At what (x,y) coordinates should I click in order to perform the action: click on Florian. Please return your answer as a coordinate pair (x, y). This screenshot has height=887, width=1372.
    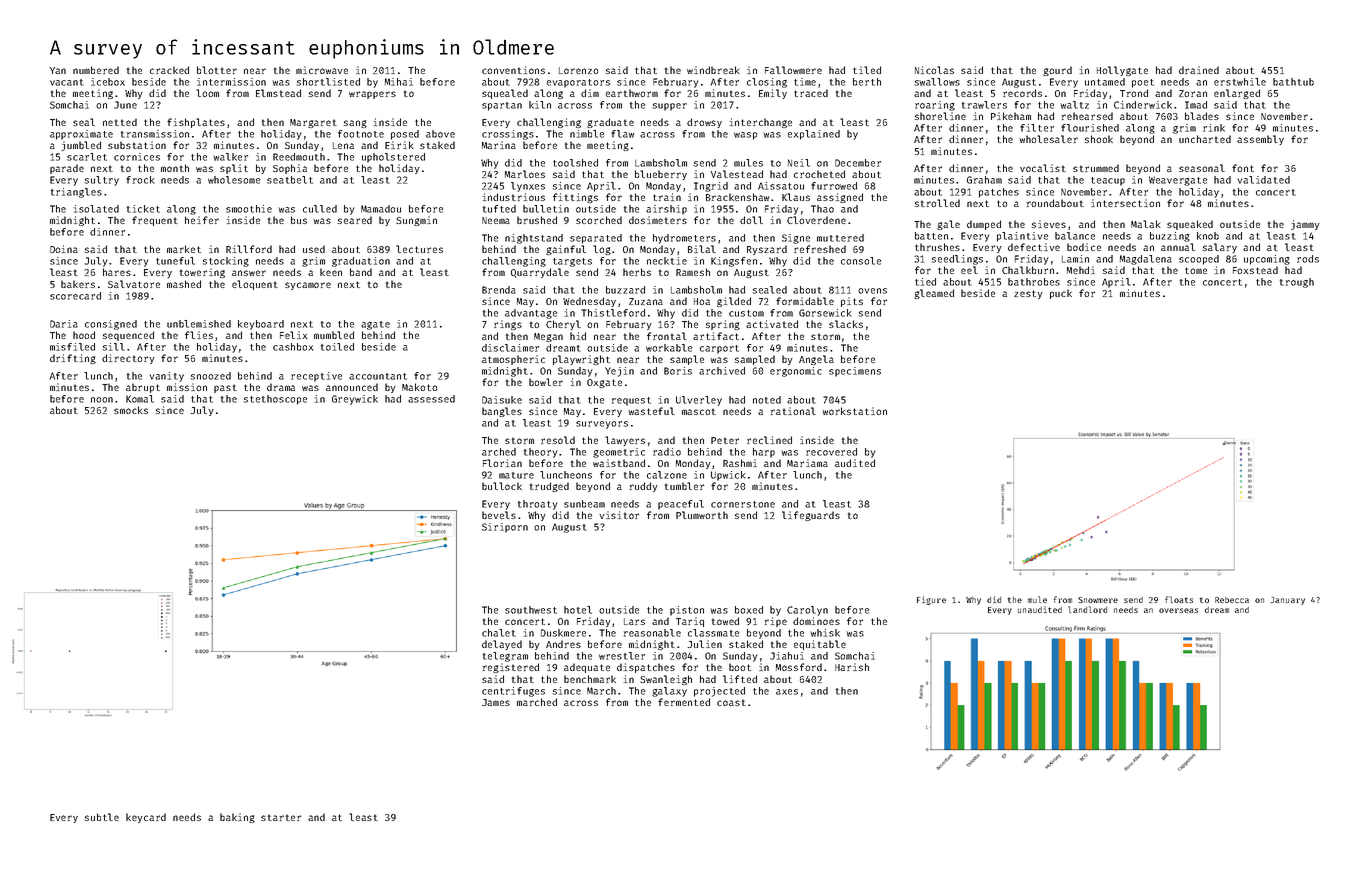
    Looking at the image, I should click on (502, 463).
